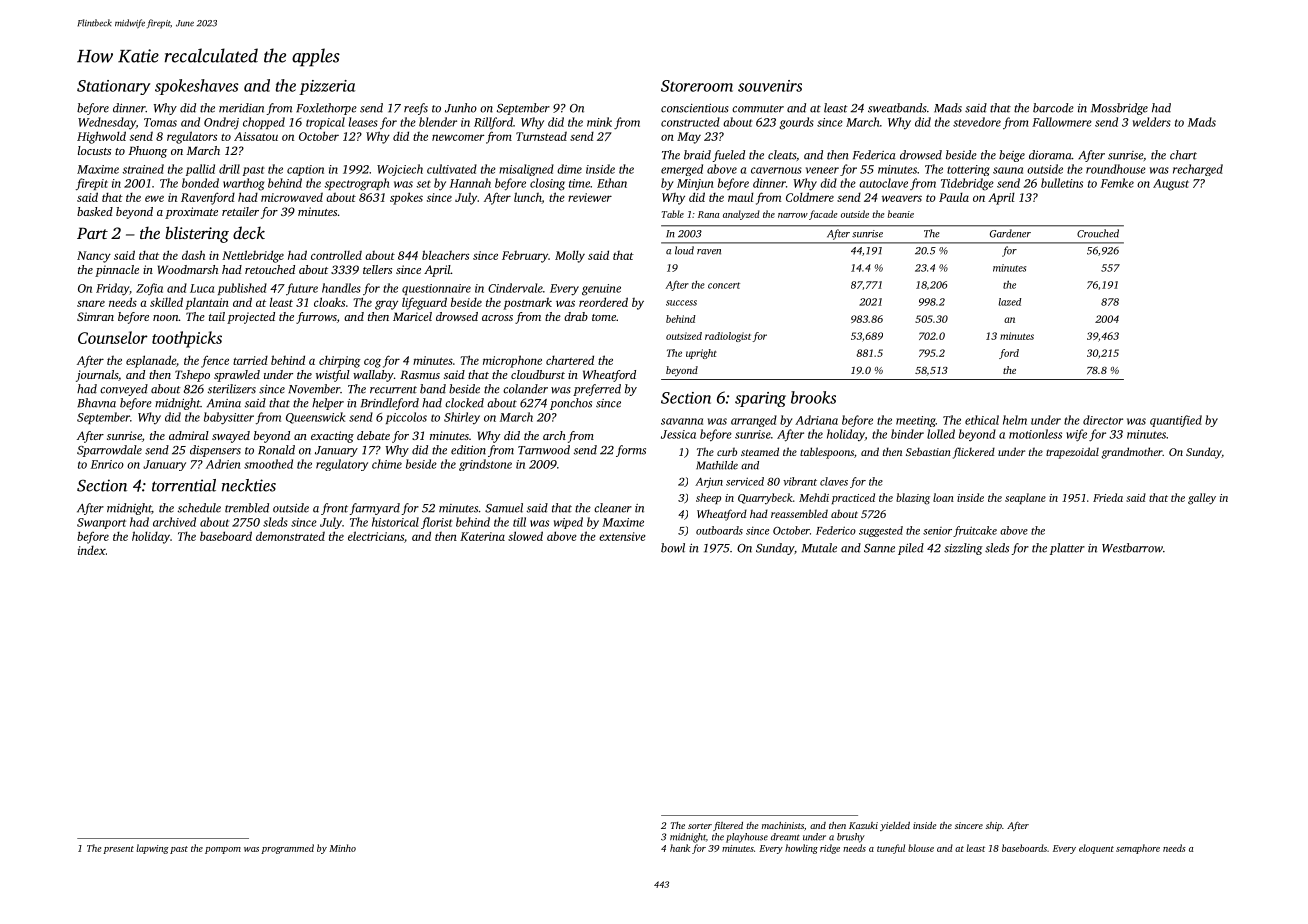 Image resolution: width=1308 pixels, height=924 pixels. I want to click on seaplane, so click(1025, 498).
